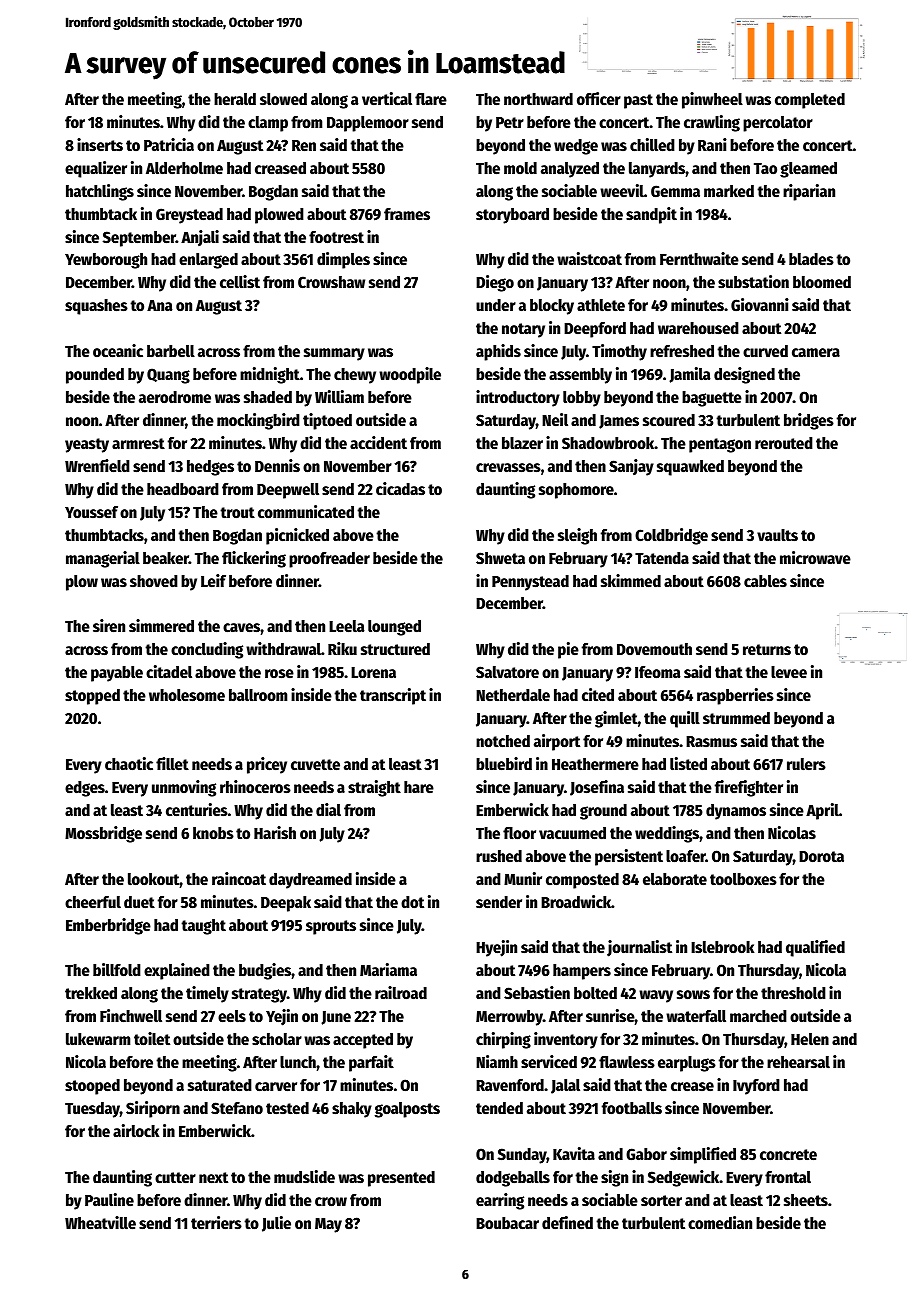 This document has width=924, height=1308. I want to click on squashes, so click(96, 307).
